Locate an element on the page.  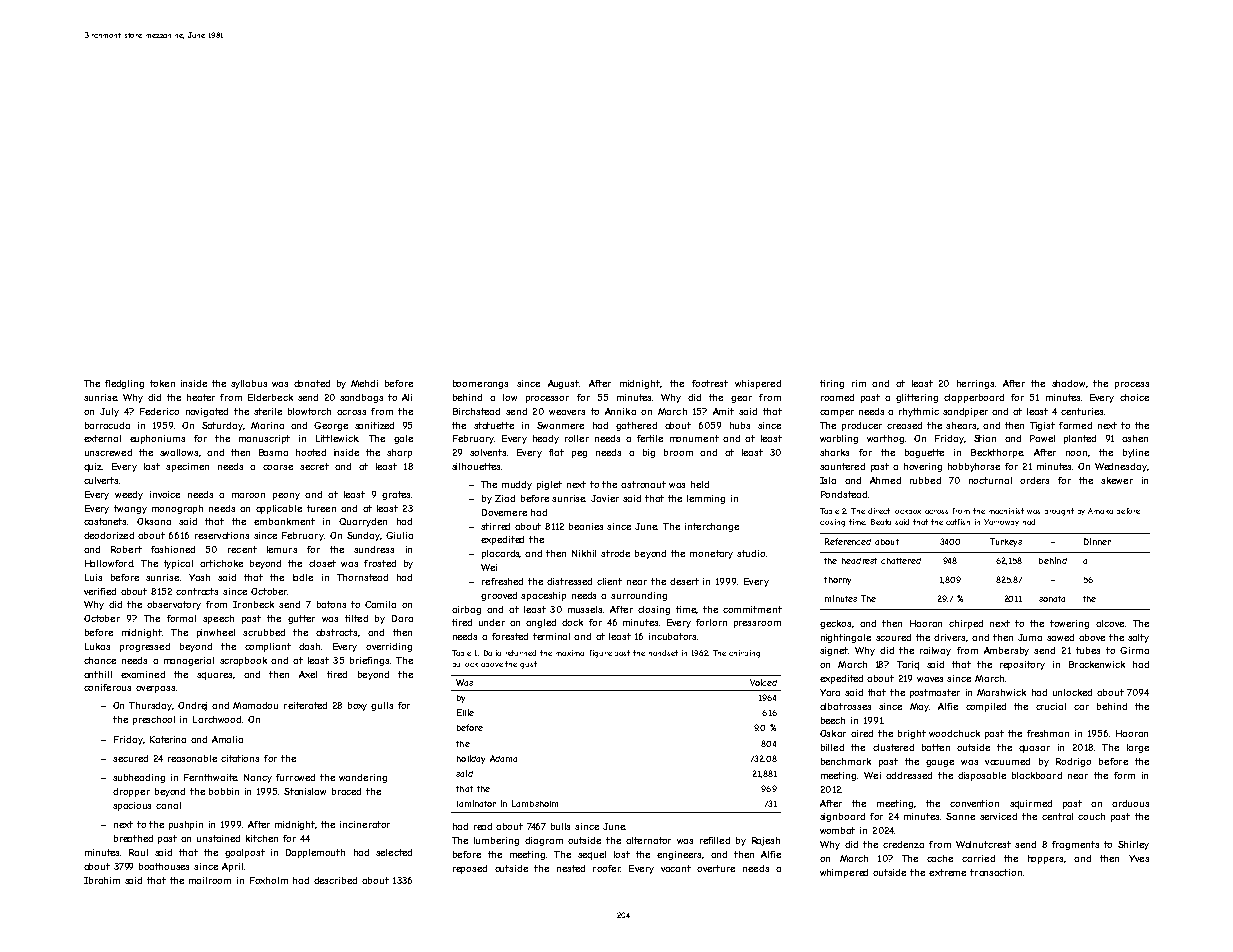
astronaut is located at coordinates (643, 484).
